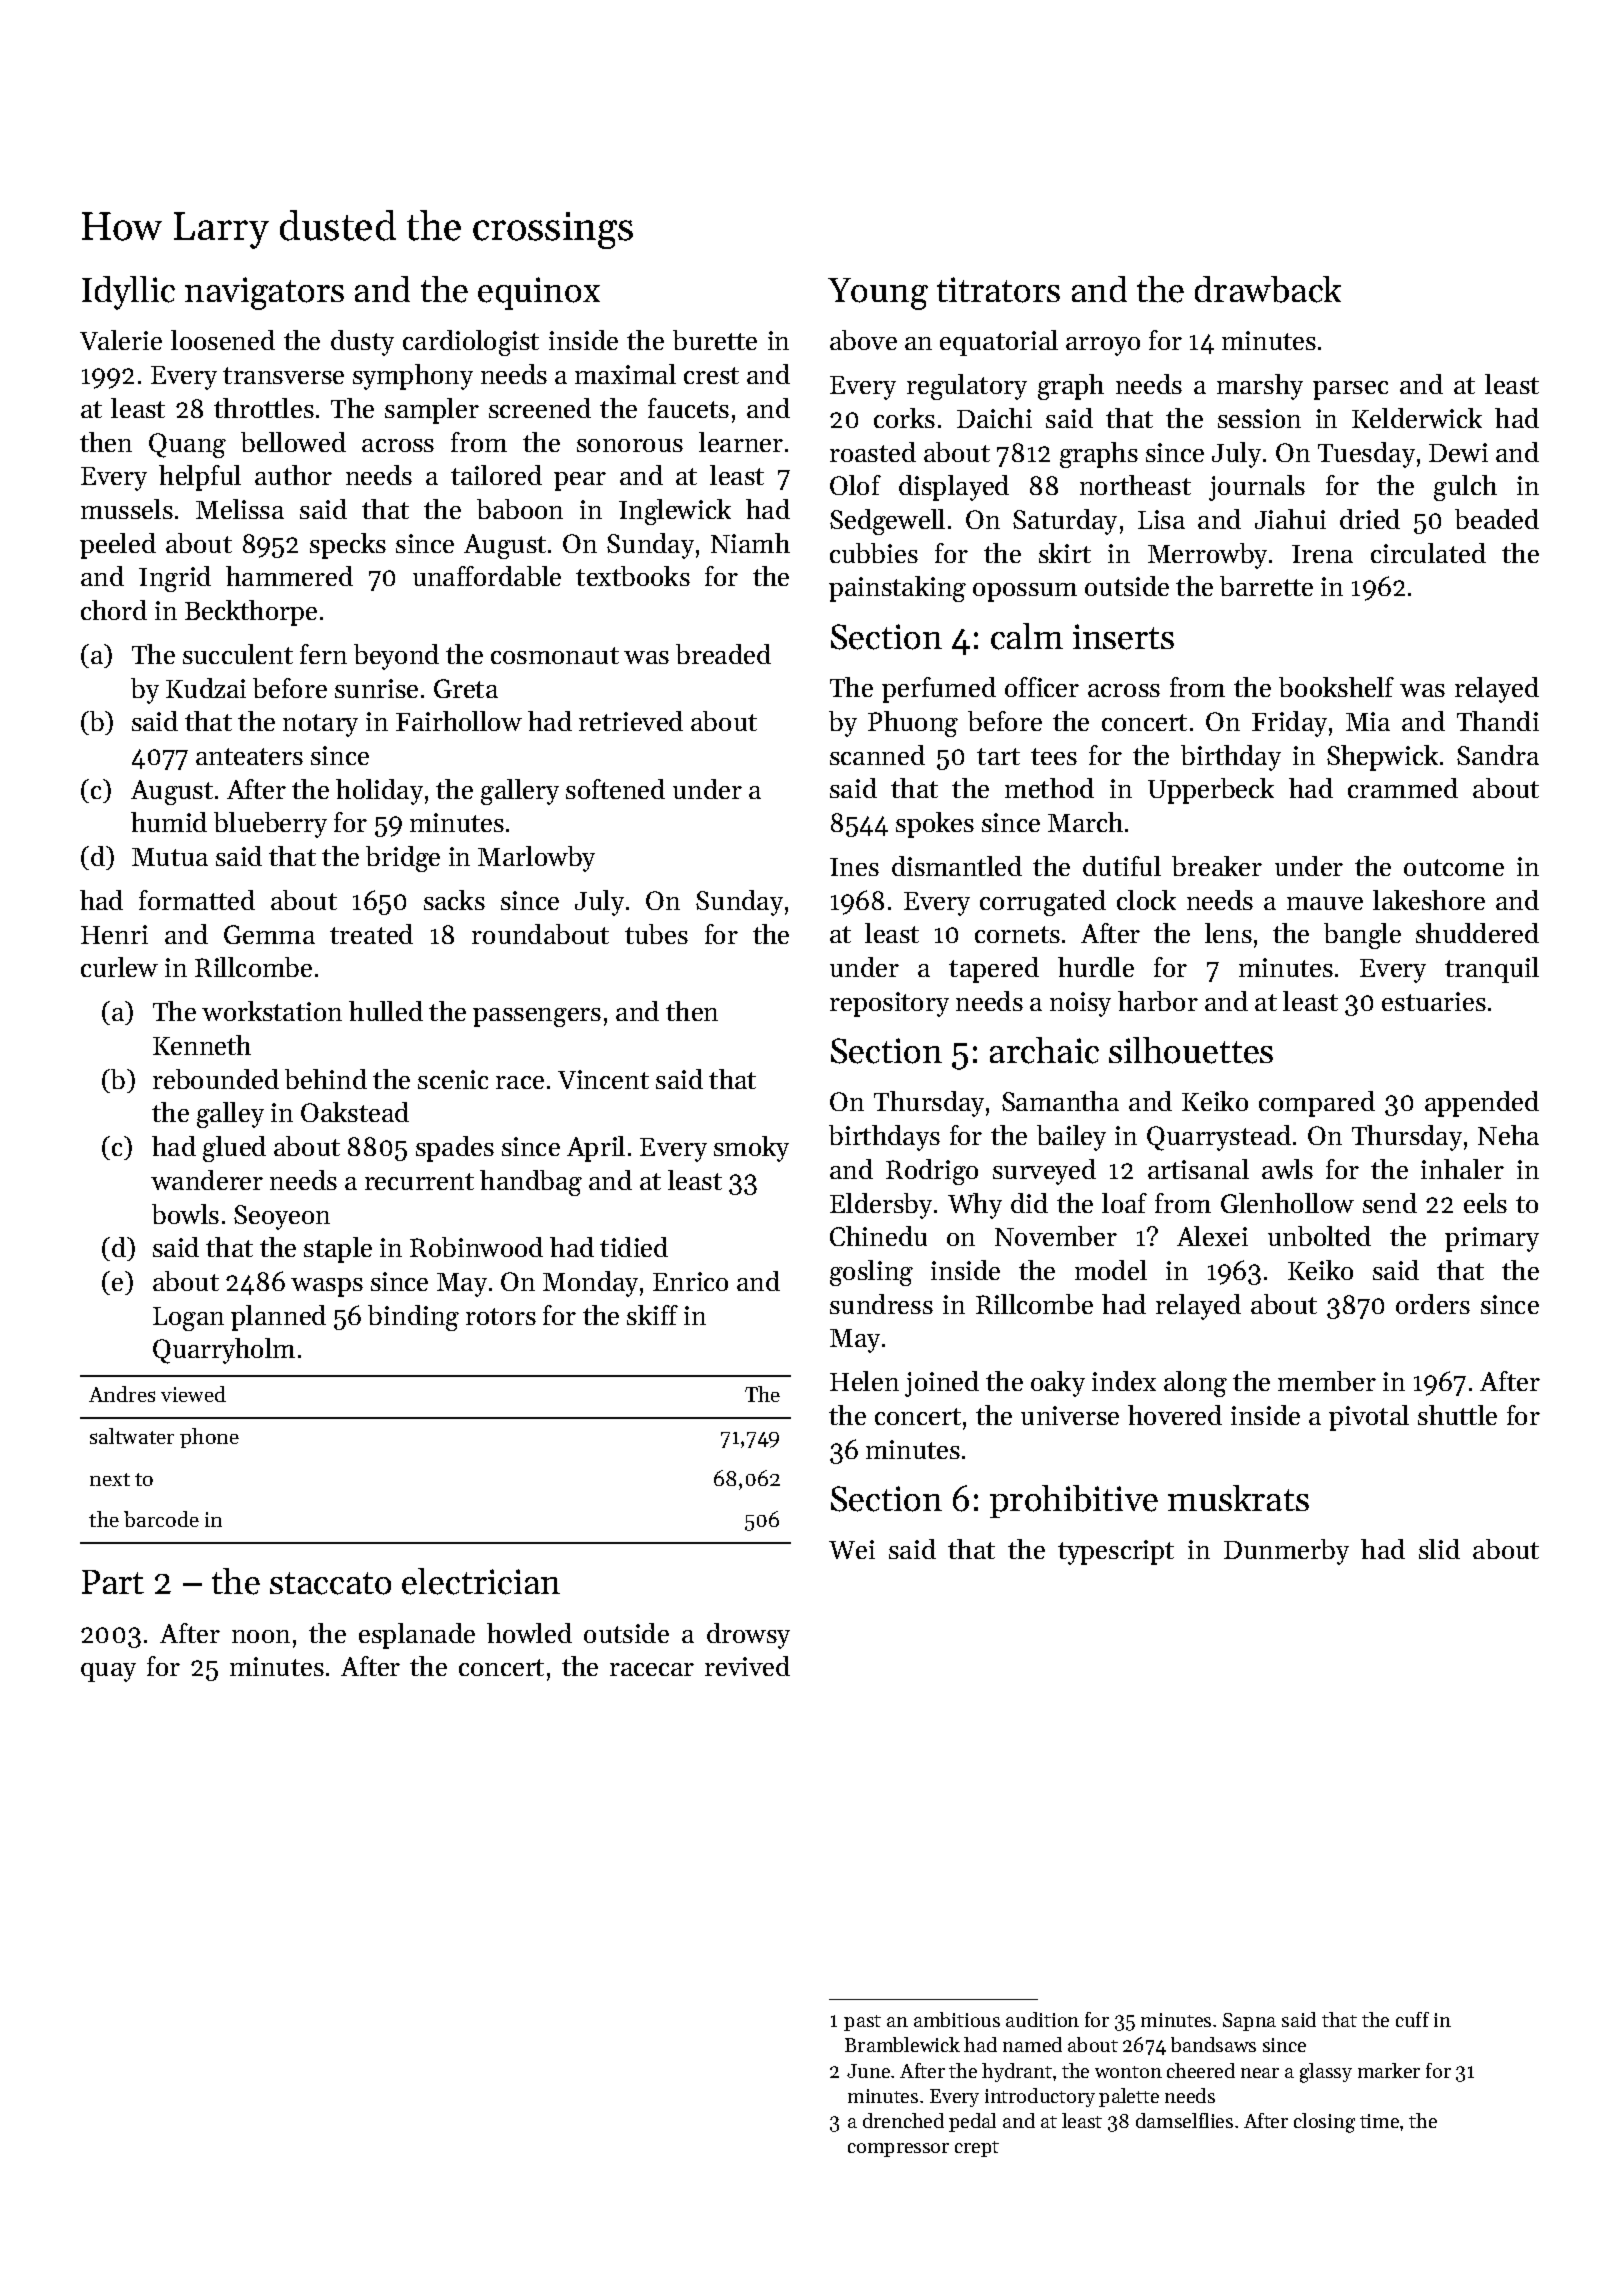 Image resolution: width=1620 pixels, height=2292 pixels. What do you see at coordinates (1249, 2022) in the screenshot?
I see `Sapna` at bounding box center [1249, 2022].
